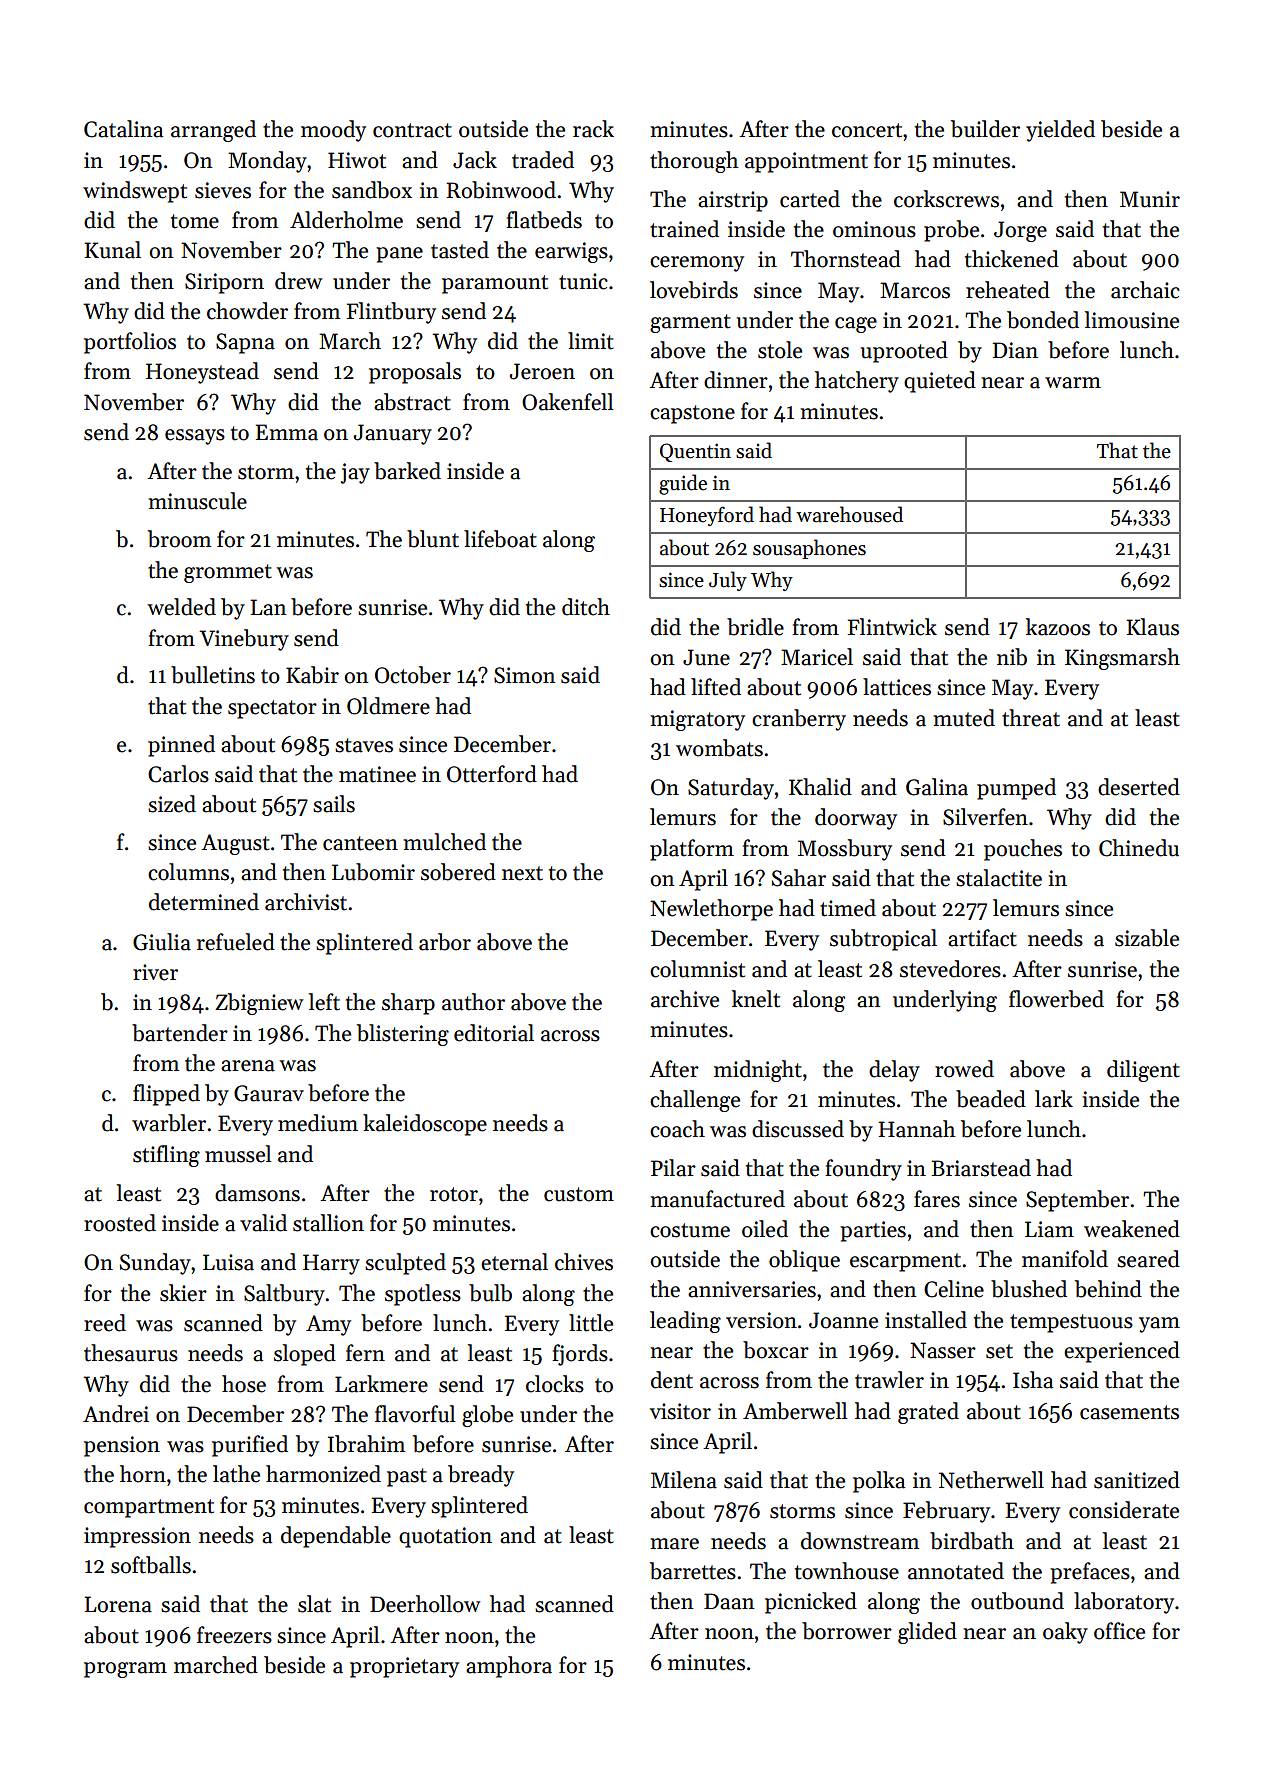 This page has width=1264, height=1788. I want to click on midnight, so click(758, 1071).
